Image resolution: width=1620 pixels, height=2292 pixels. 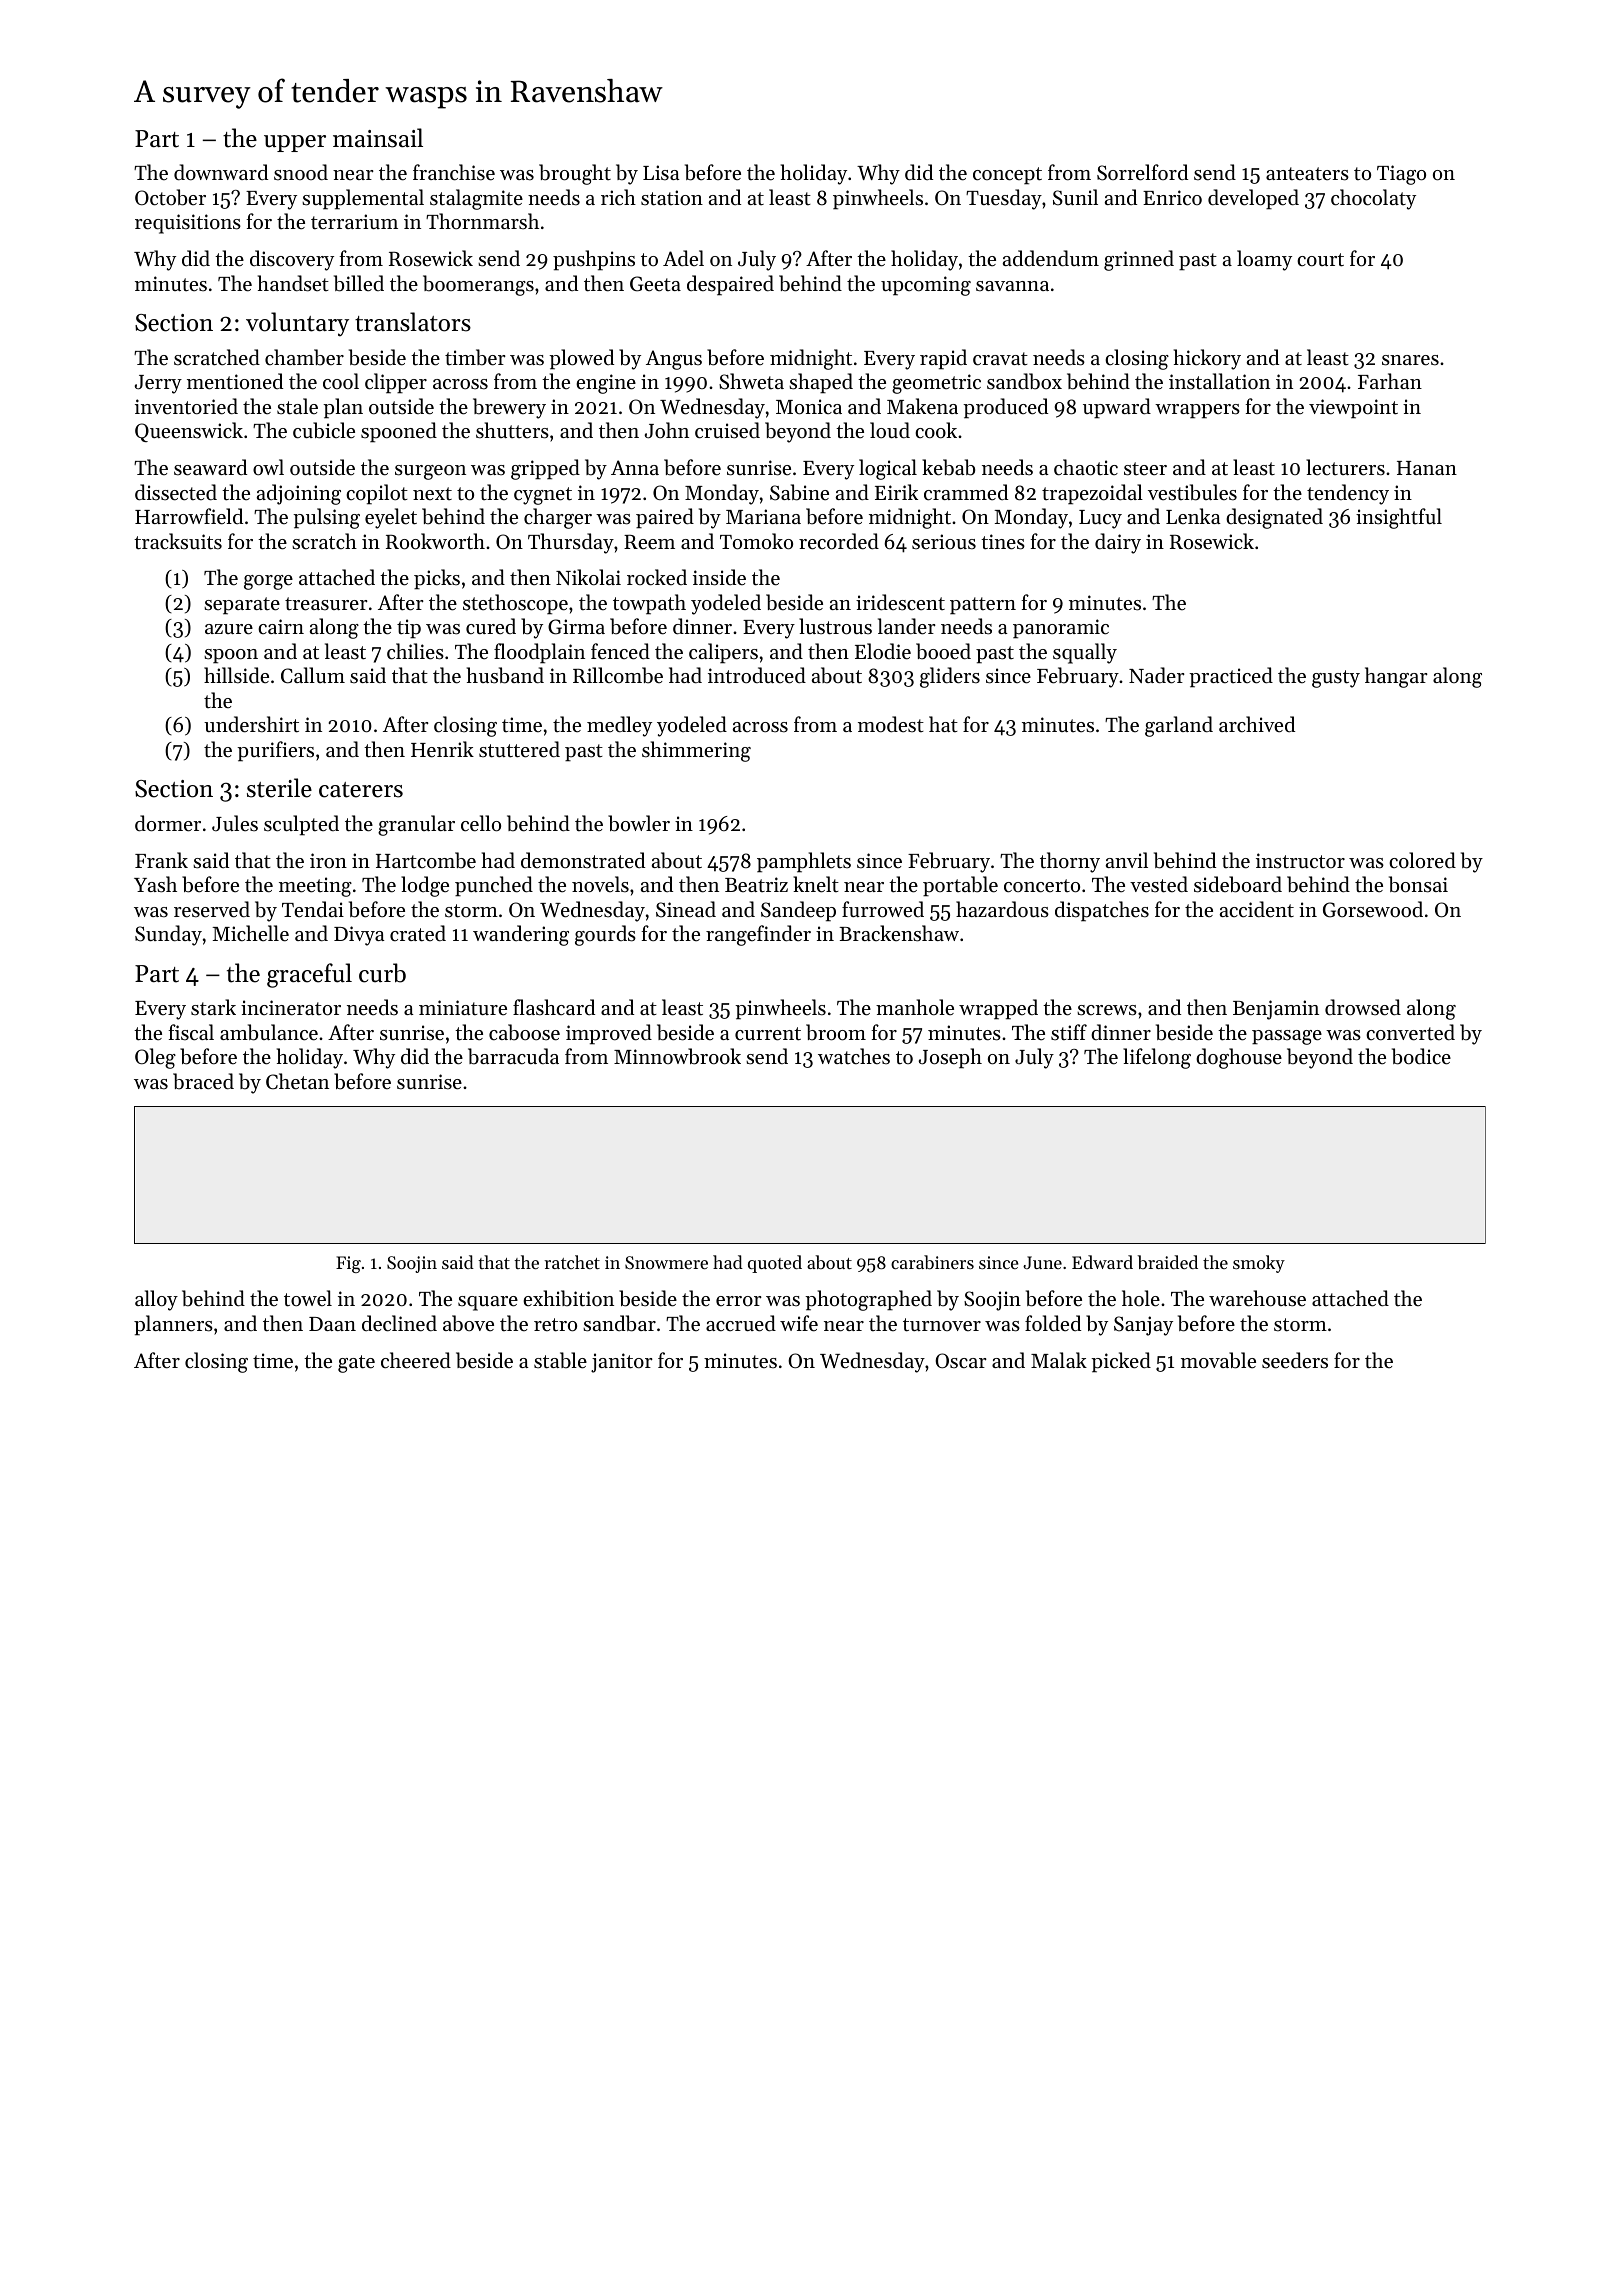 I want to click on concept, so click(x=1007, y=176).
